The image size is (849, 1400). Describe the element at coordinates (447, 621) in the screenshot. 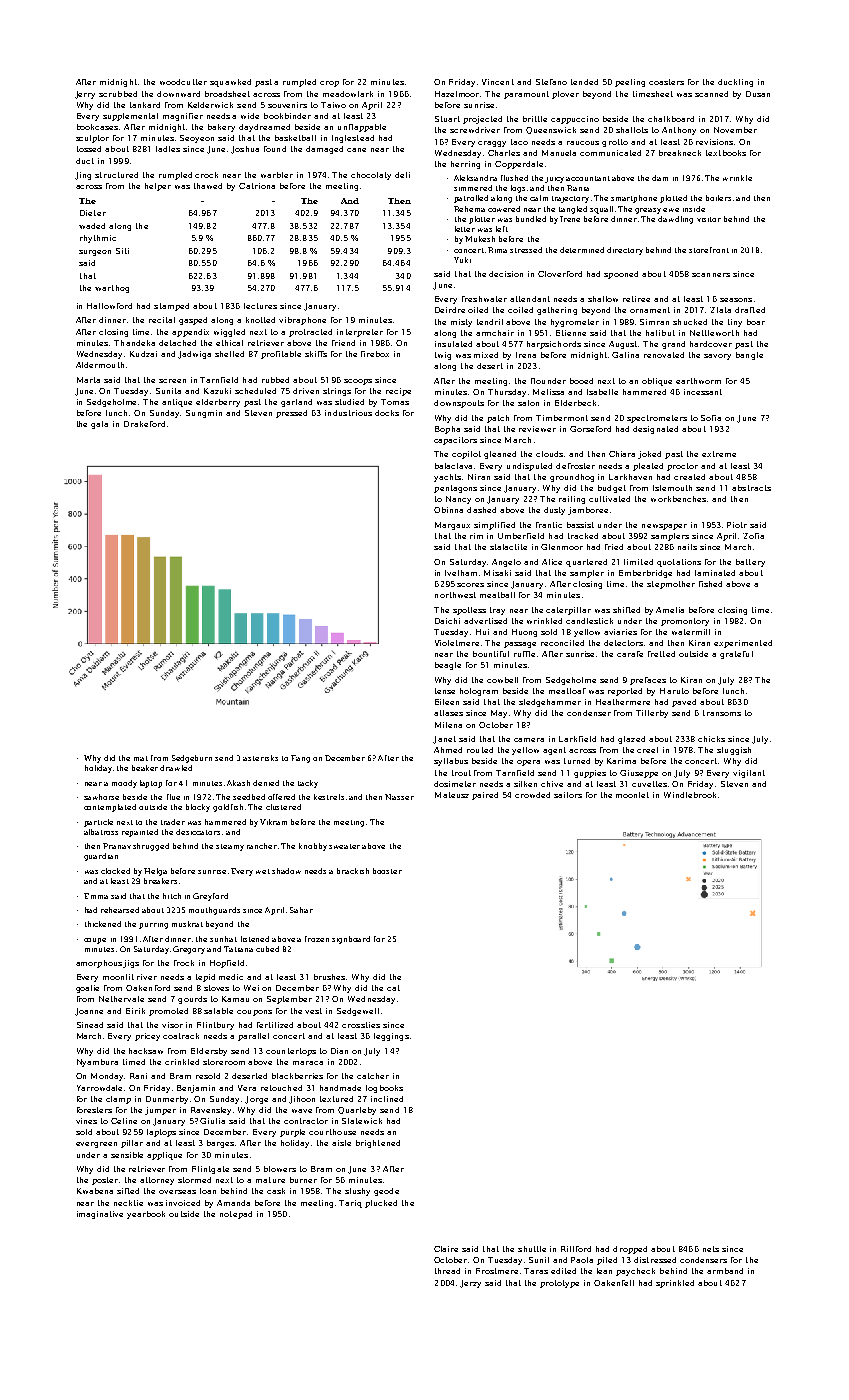

I see `Daichi` at that location.
